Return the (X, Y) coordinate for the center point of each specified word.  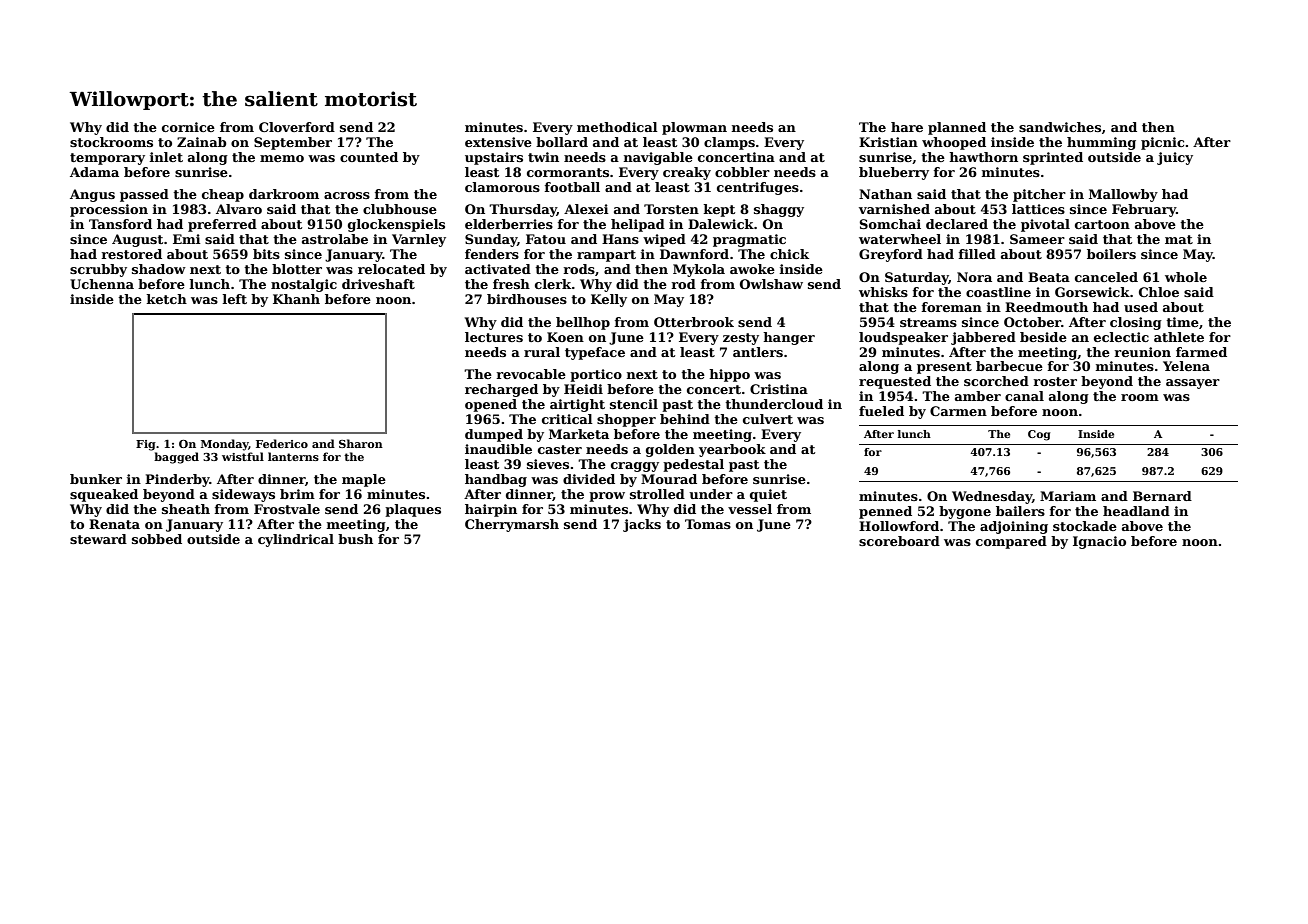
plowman (694, 128)
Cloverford (297, 127)
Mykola (699, 270)
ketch (166, 299)
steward (98, 539)
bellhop (583, 323)
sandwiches (1060, 127)
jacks (642, 525)
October (1032, 322)
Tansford (120, 224)
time (1182, 322)
